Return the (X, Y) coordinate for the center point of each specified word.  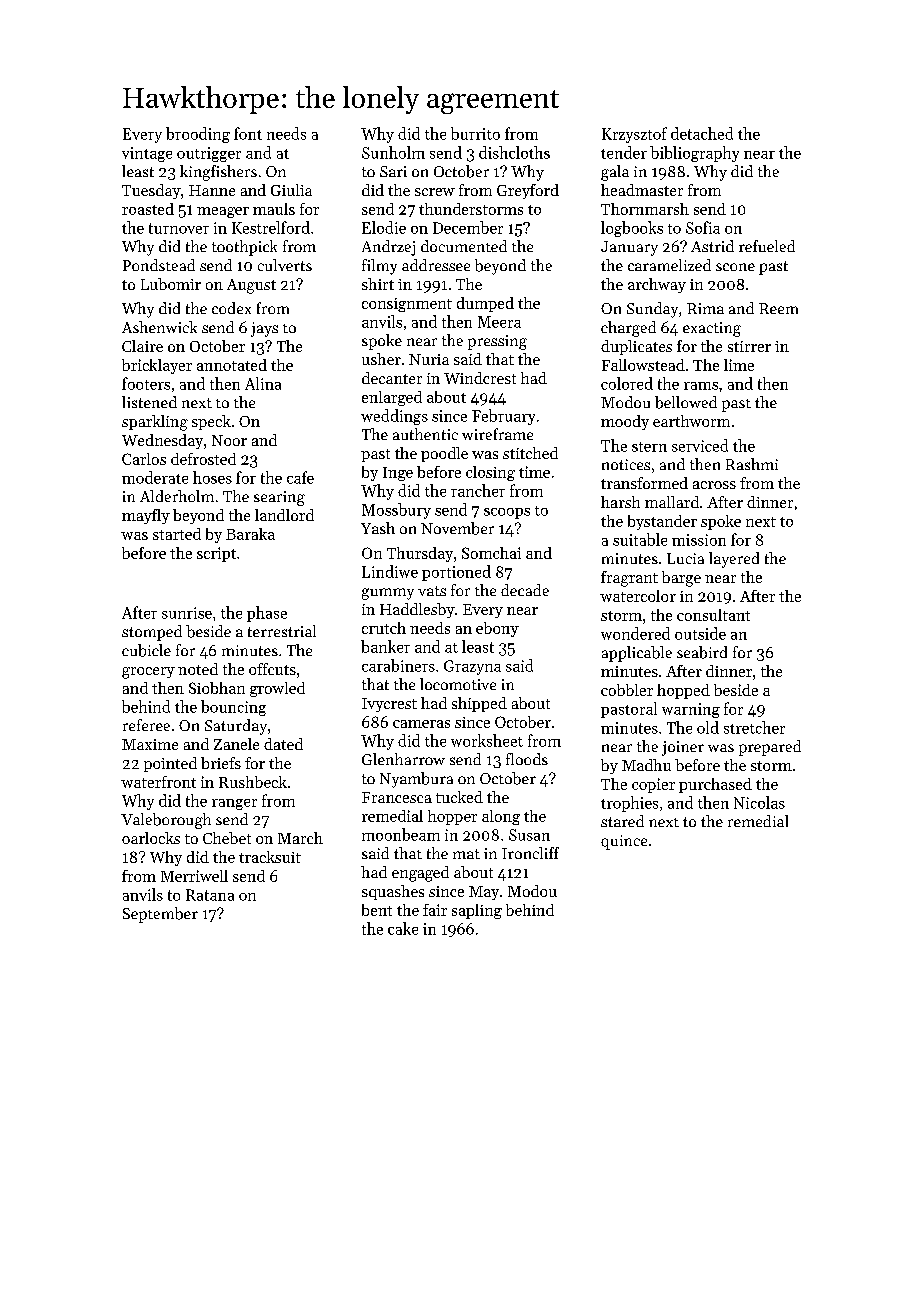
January (629, 248)
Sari (393, 171)
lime (739, 365)
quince (624, 842)
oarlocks (151, 838)
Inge (398, 474)
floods (527, 759)
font (248, 133)
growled (277, 689)
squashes (393, 892)
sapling (477, 911)
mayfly (146, 516)
